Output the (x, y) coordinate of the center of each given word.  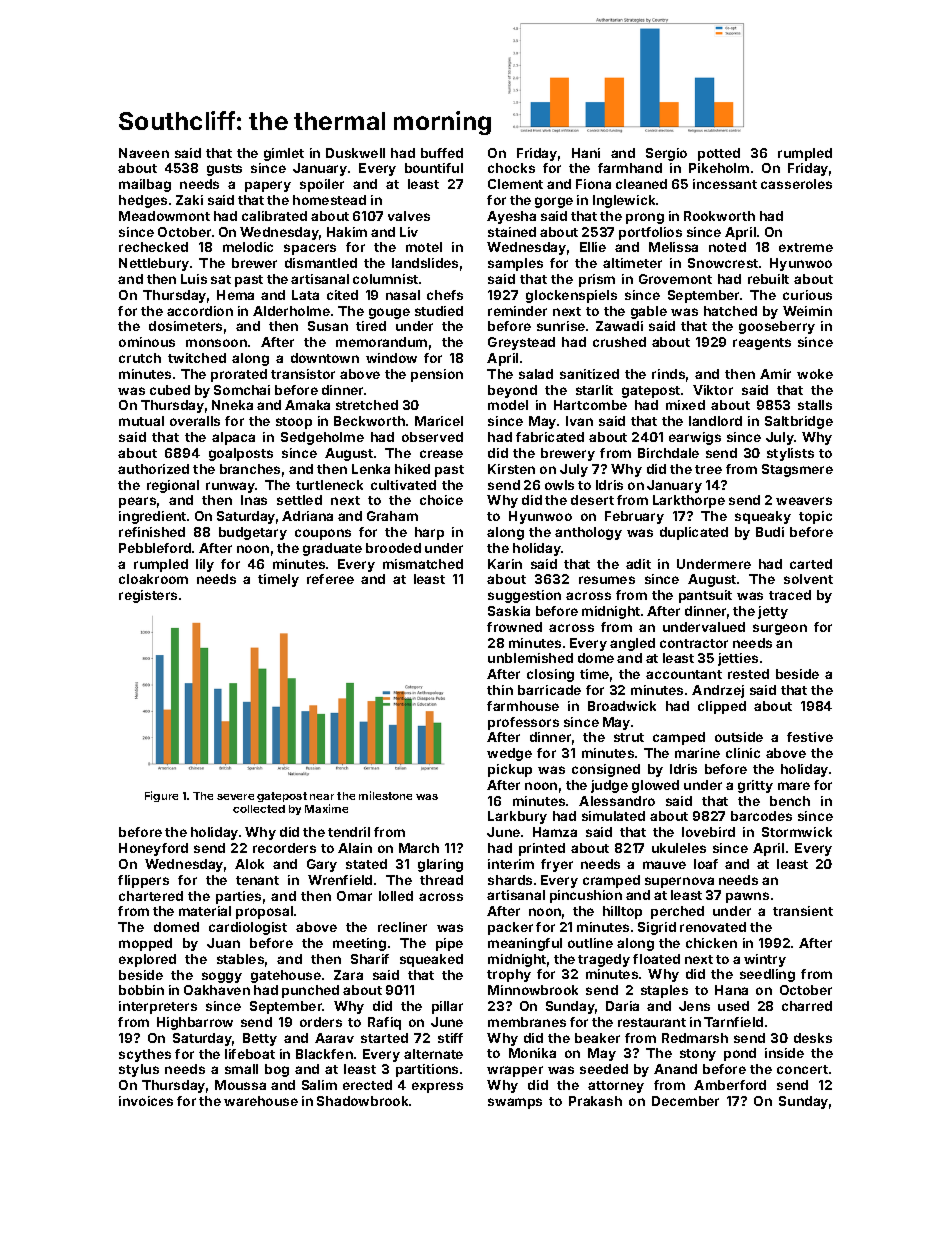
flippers (143, 881)
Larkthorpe (689, 501)
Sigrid (657, 928)
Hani (586, 153)
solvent (808, 579)
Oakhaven (217, 990)
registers (148, 596)
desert (592, 500)
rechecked (153, 247)
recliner (402, 927)
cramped (611, 881)
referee (330, 579)
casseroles (796, 184)
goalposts (241, 454)
